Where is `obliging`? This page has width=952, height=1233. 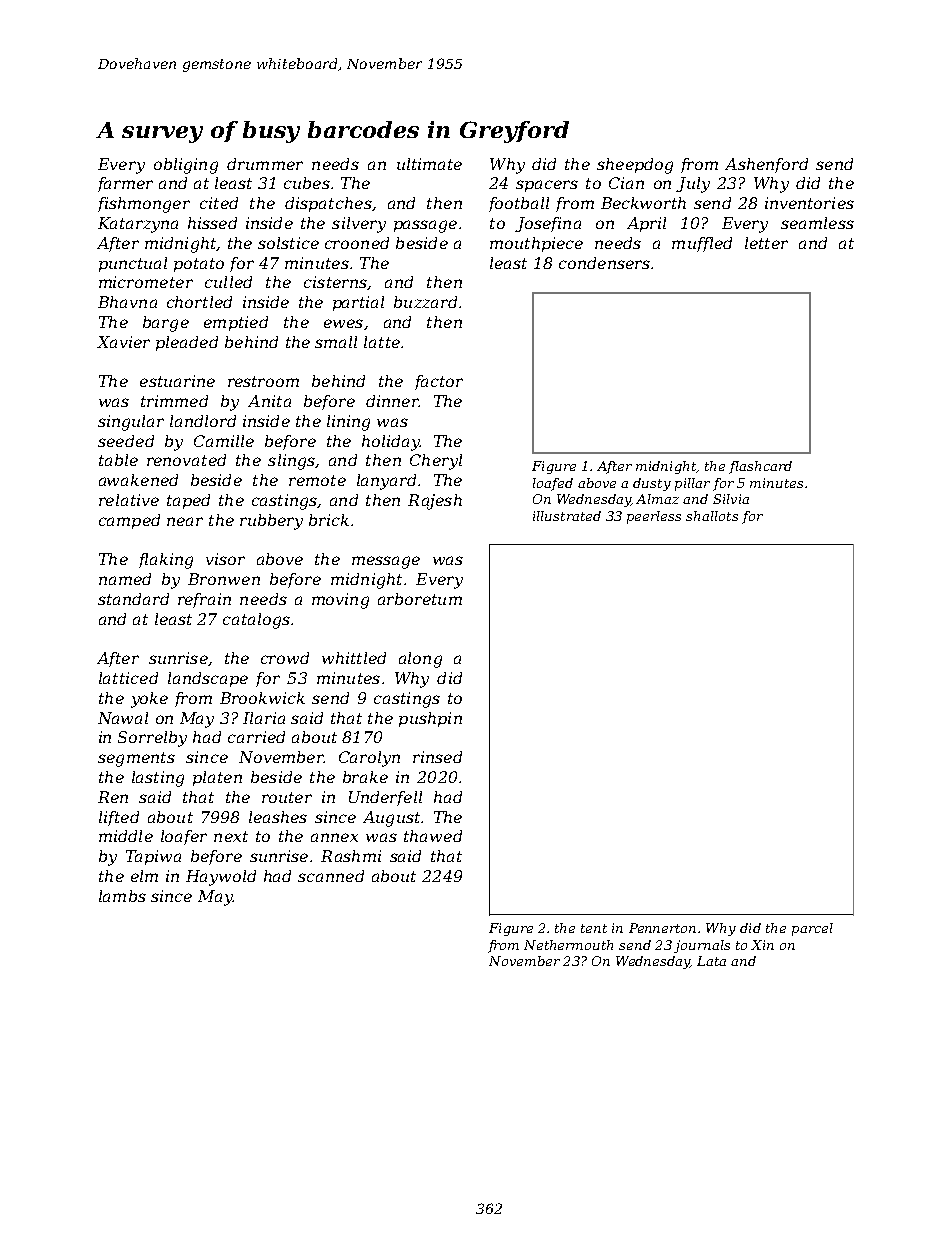
obliging is located at coordinates (186, 166).
